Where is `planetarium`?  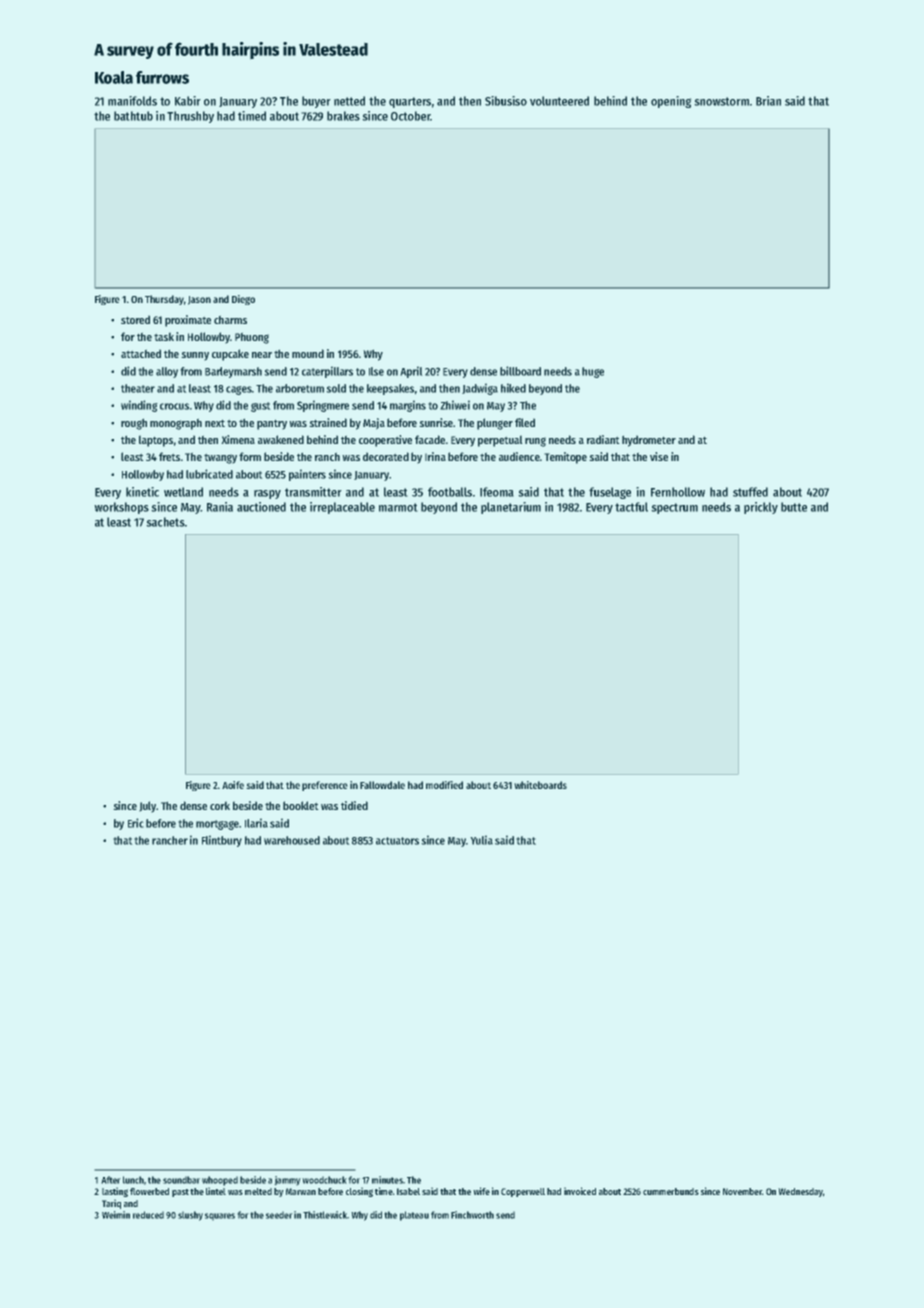 planetarium is located at coordinates (511, 508).
